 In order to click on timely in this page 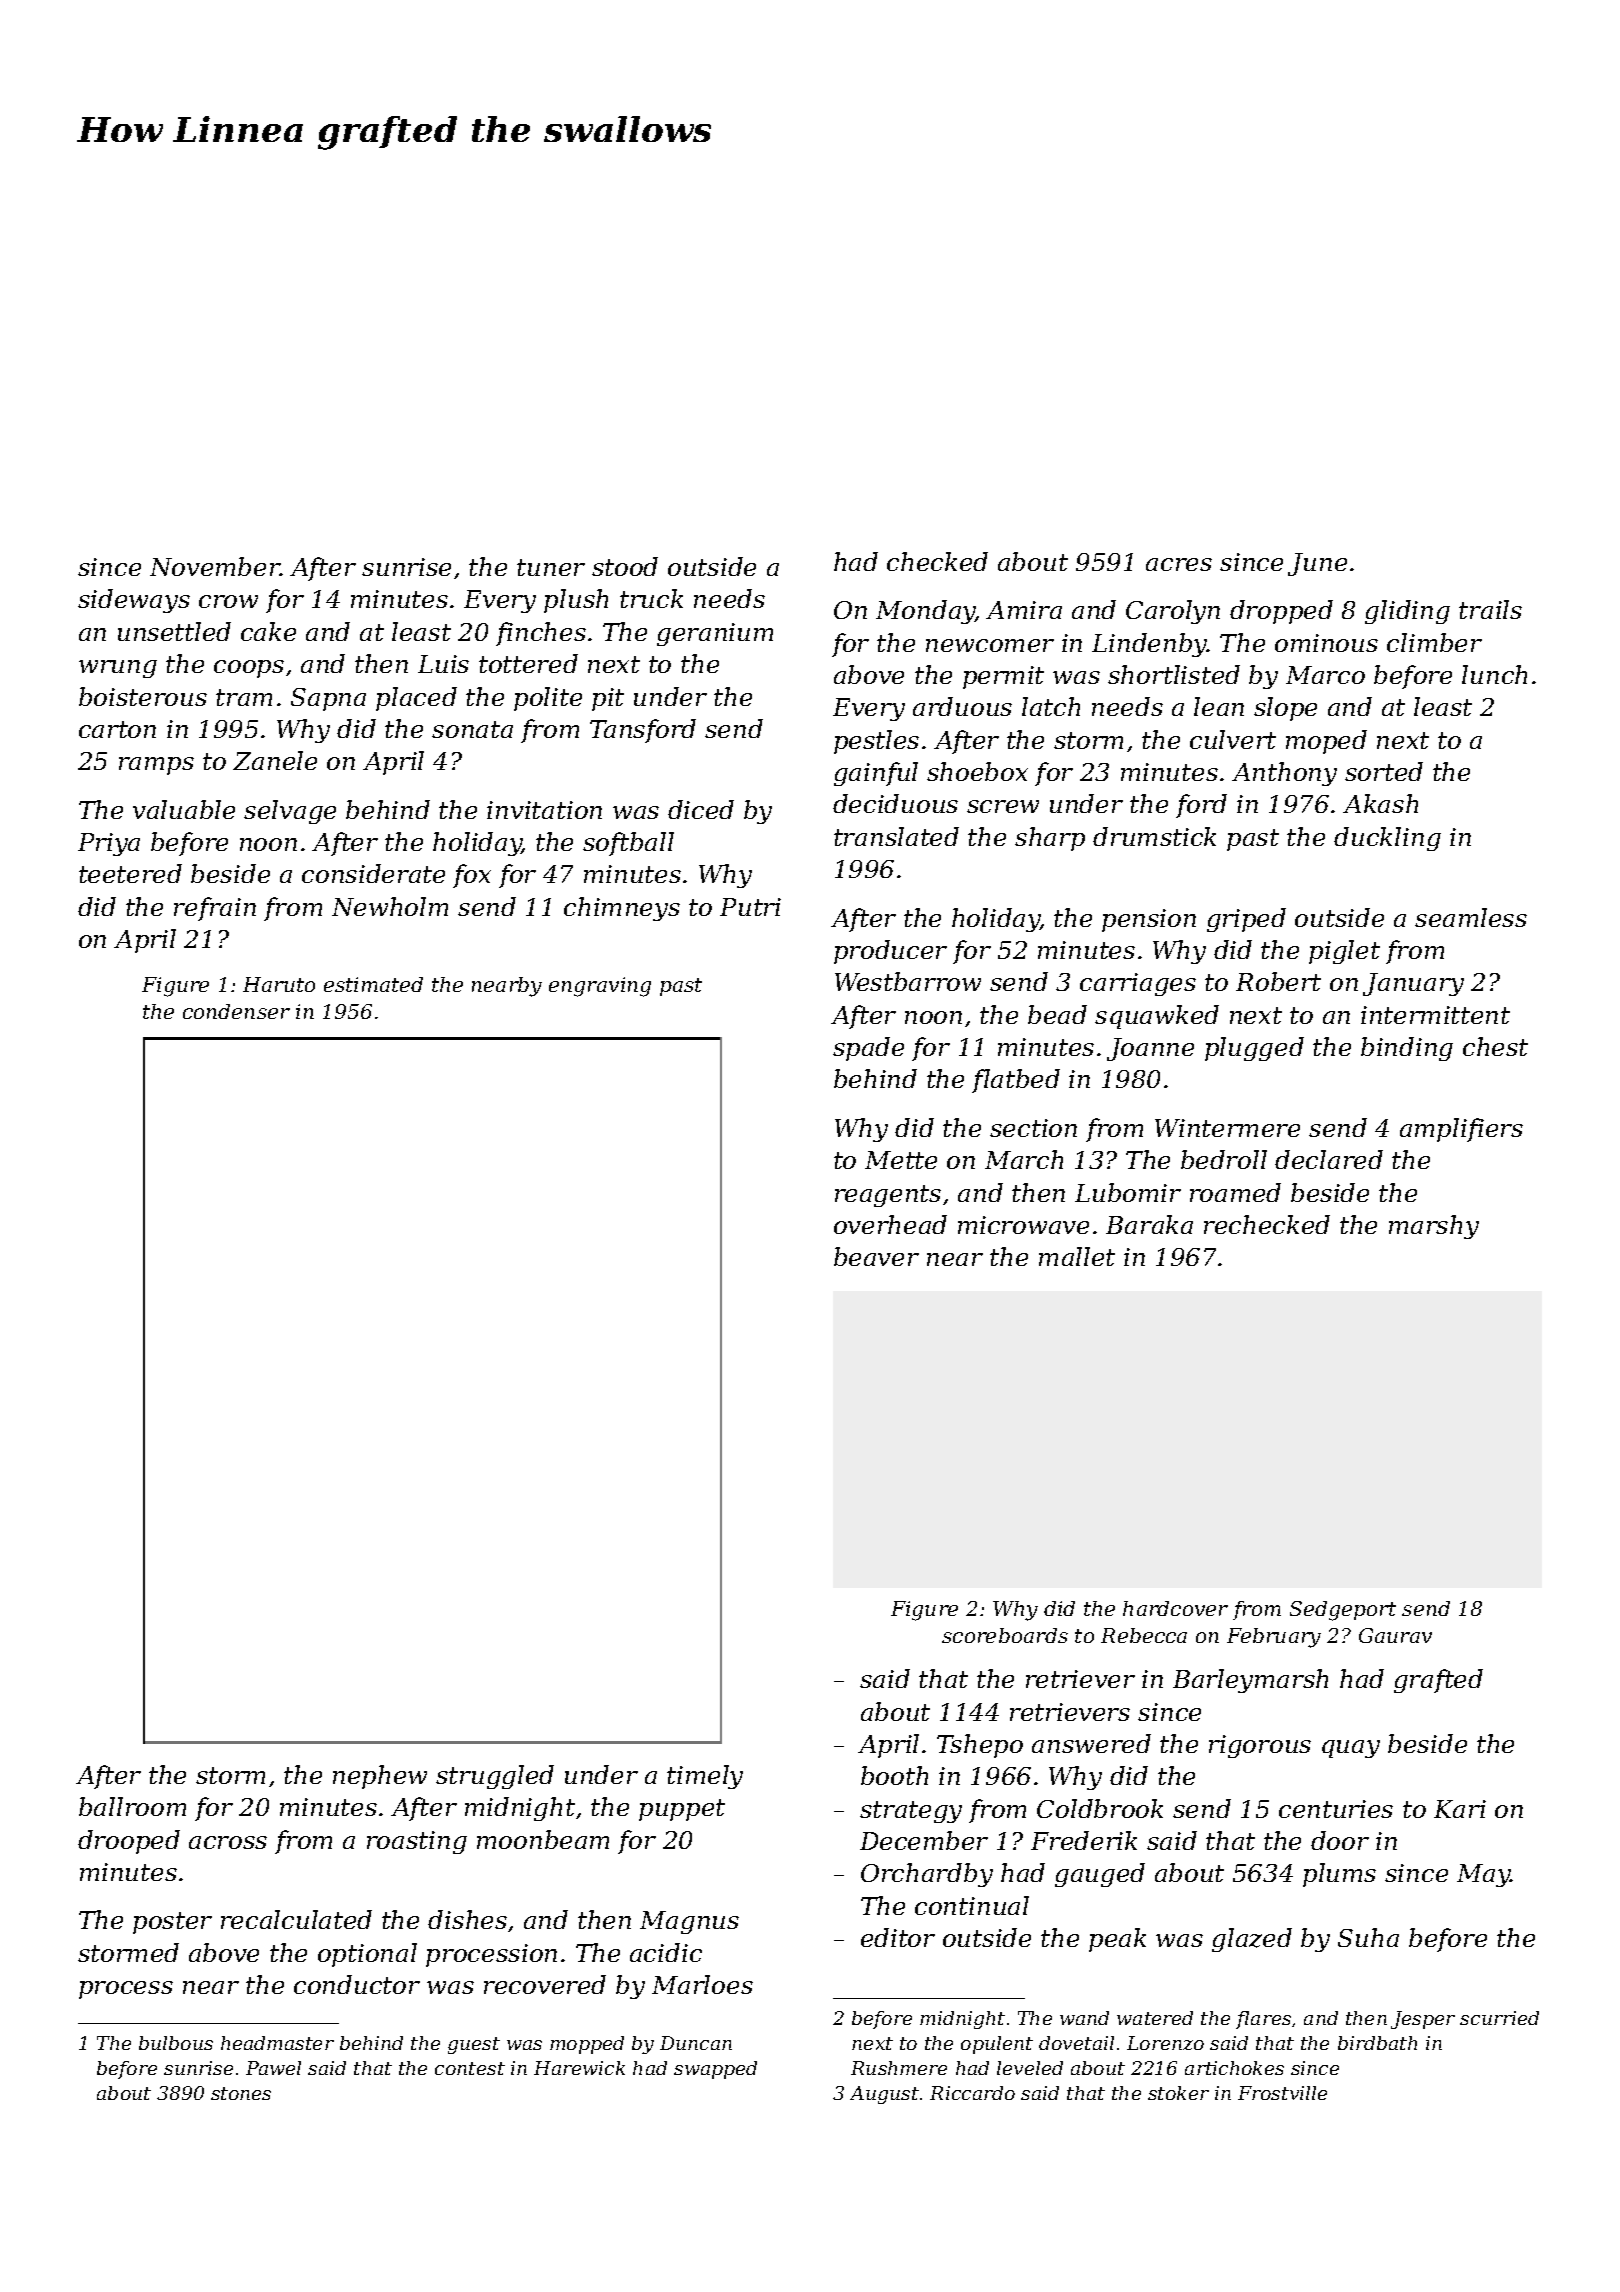, I will do `click(705, 1777)`.
